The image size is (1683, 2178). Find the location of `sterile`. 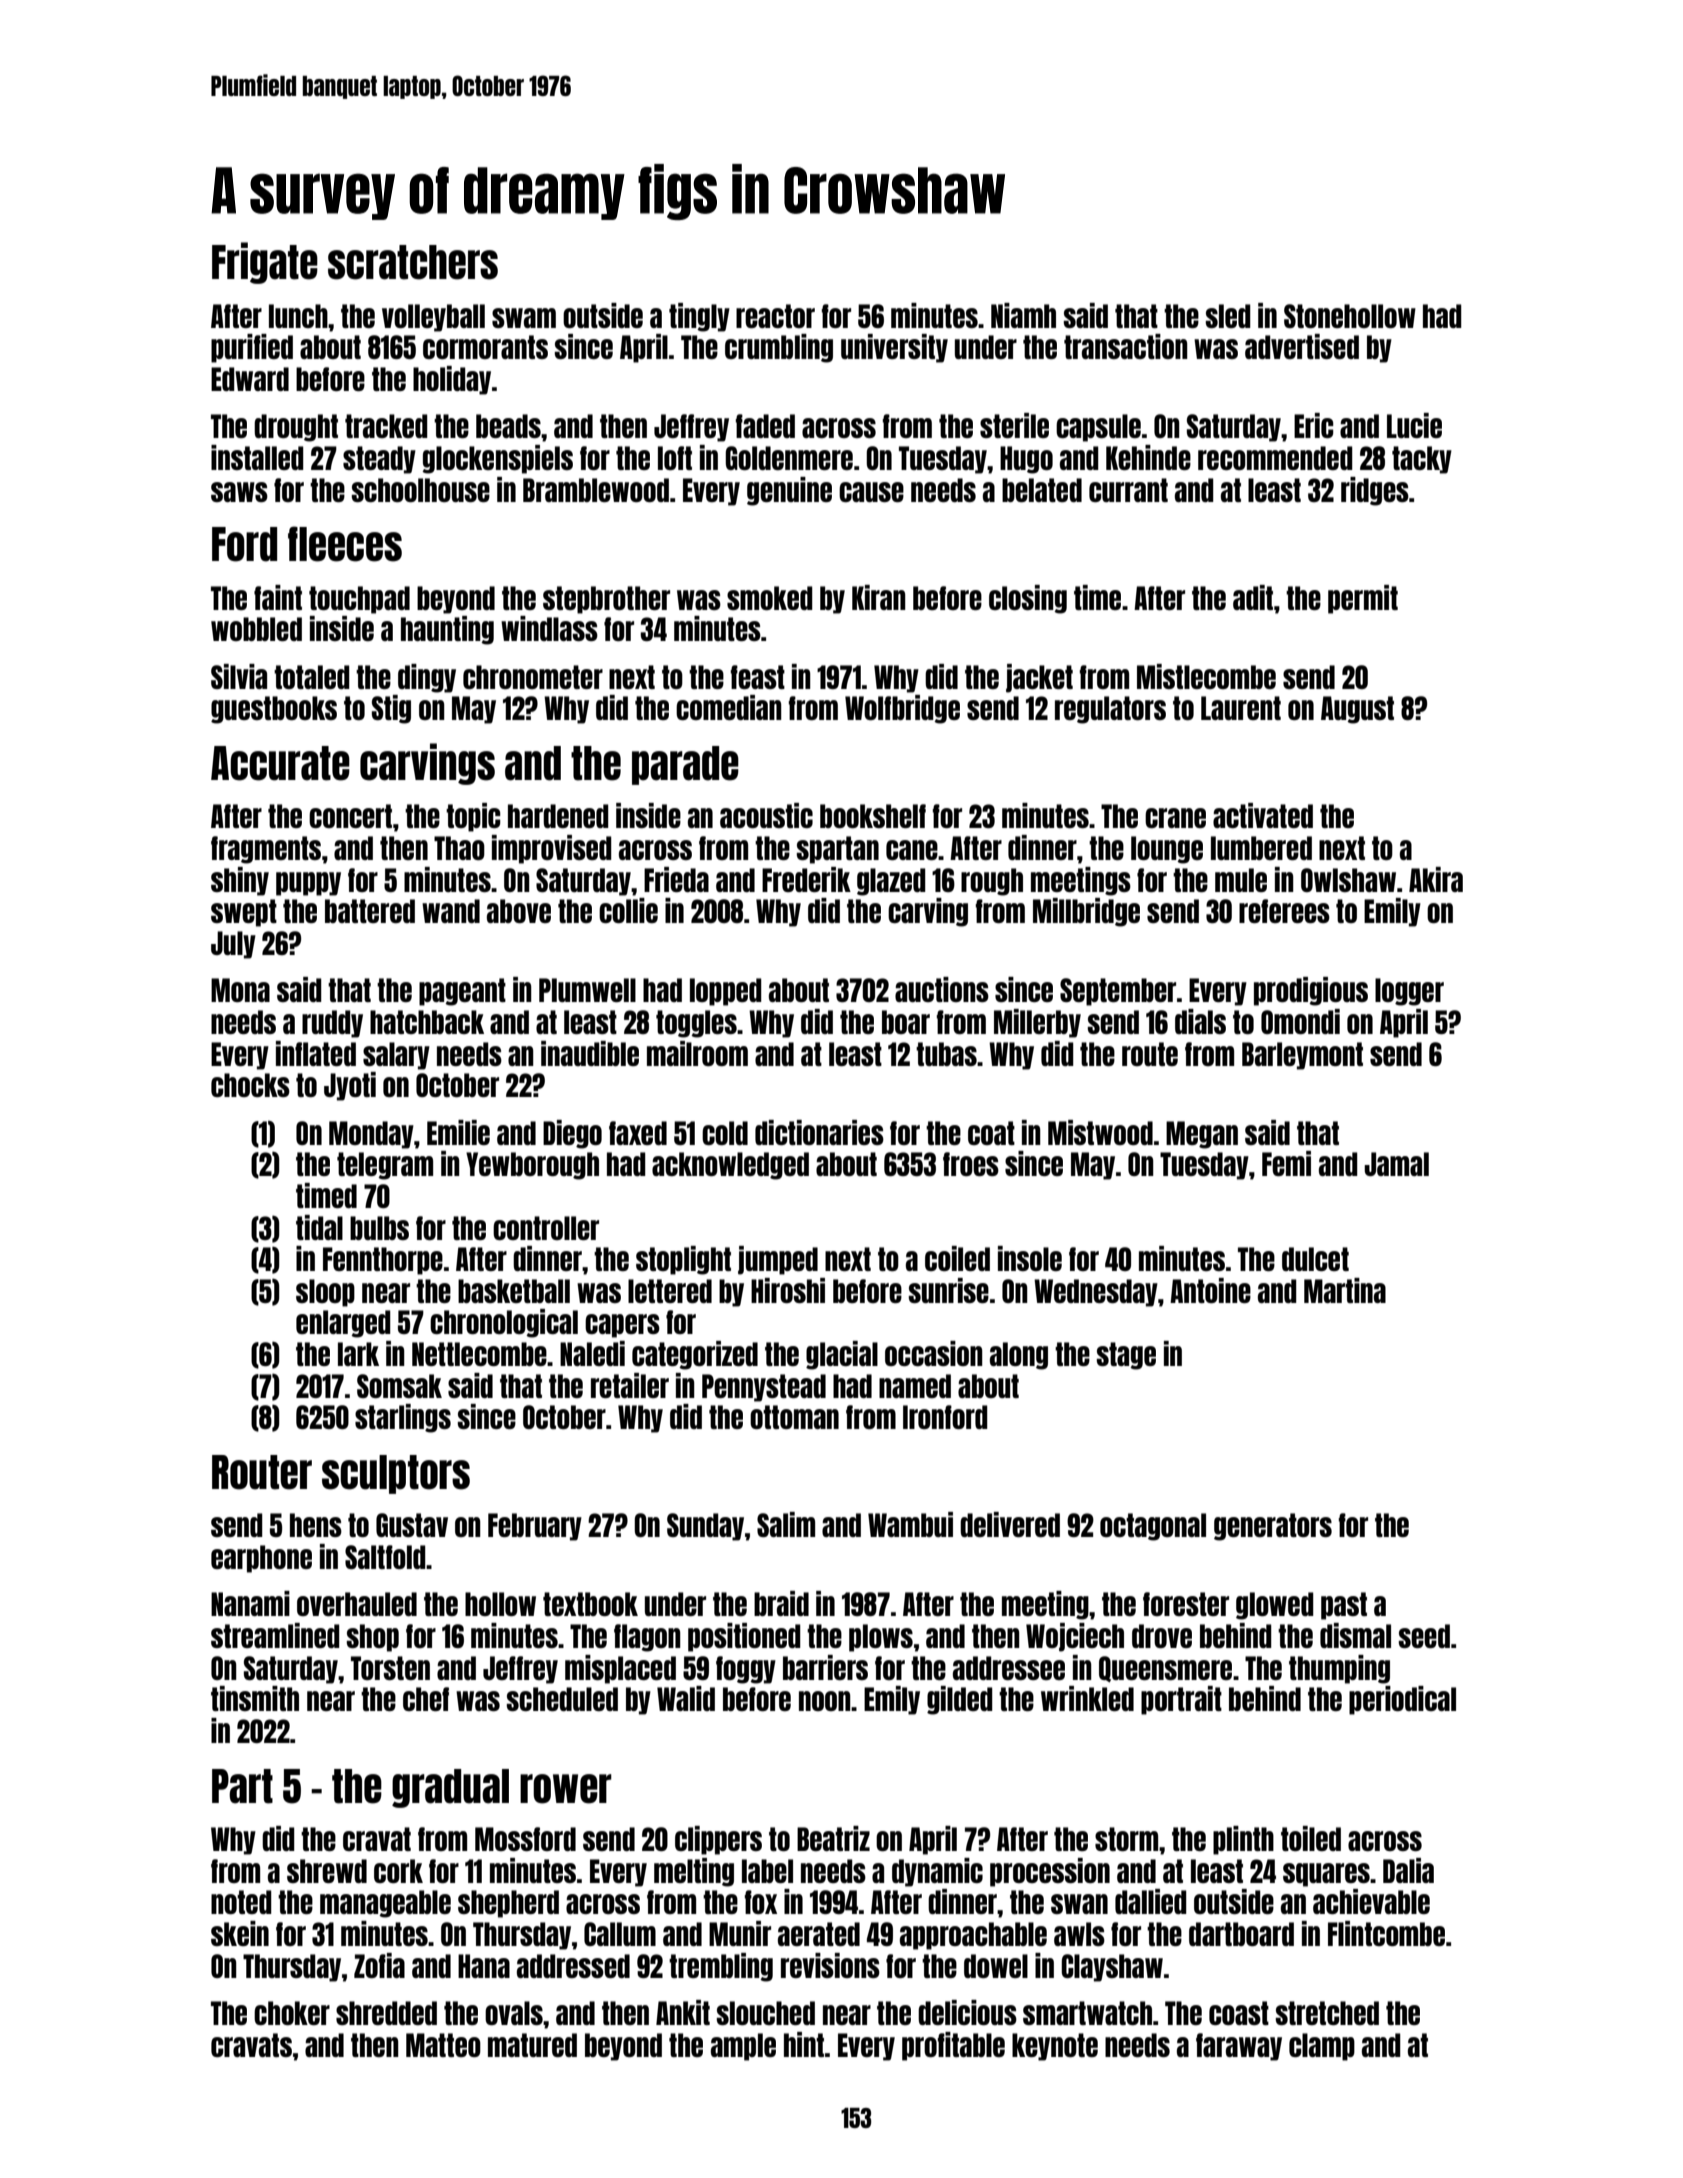

sterile is located at coordinates (1014, 425).
